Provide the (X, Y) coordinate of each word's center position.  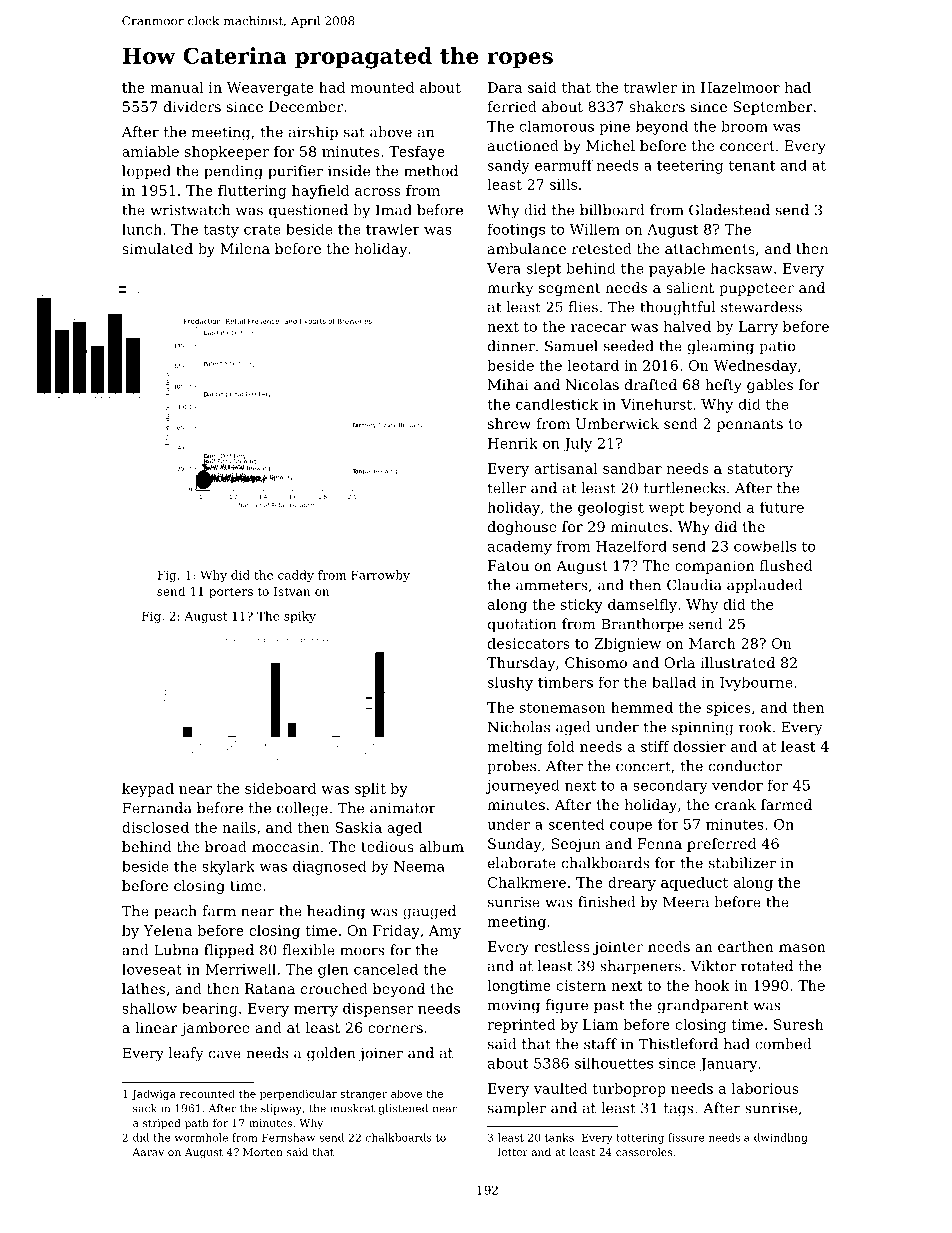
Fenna (659, 843)
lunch (142, 229)
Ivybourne (756, 684)
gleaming (721, 347)
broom (744, 126)
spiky (300, 617)
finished (607, 902)
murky (510, 289)
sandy (509, 166)
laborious (765, 1088)
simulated (157, 248)
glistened (403, 1109)
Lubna (176, 950)
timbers (565, 682)
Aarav (148, 1152)
